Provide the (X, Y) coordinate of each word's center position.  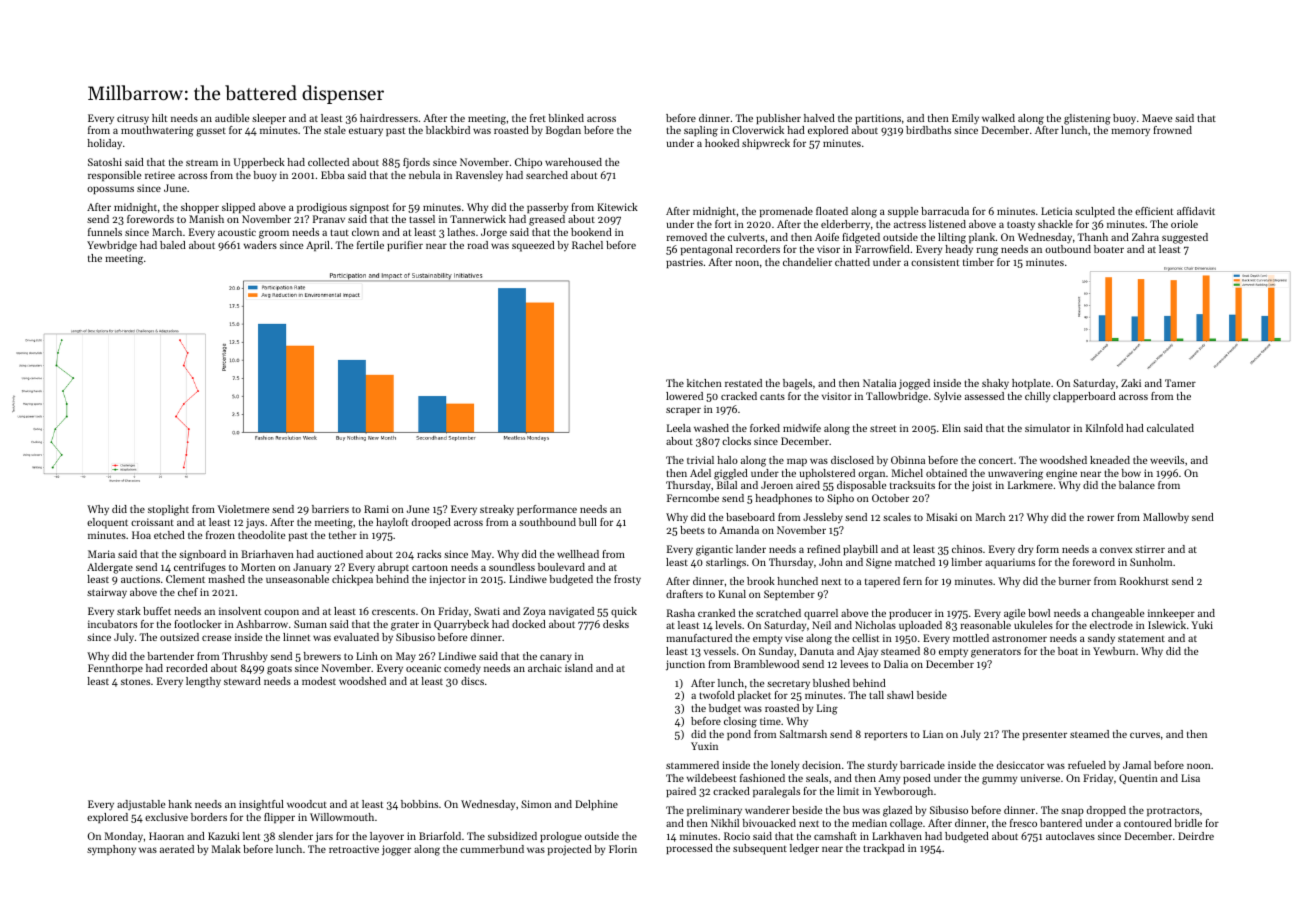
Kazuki (224, 836)
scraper (683, 411)
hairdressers (389, 118)
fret (538, 118)
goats (279, 670)
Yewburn (1114, 651)
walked (998, 118)
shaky (995, 384)
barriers (330, 509)
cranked (716, 613)
